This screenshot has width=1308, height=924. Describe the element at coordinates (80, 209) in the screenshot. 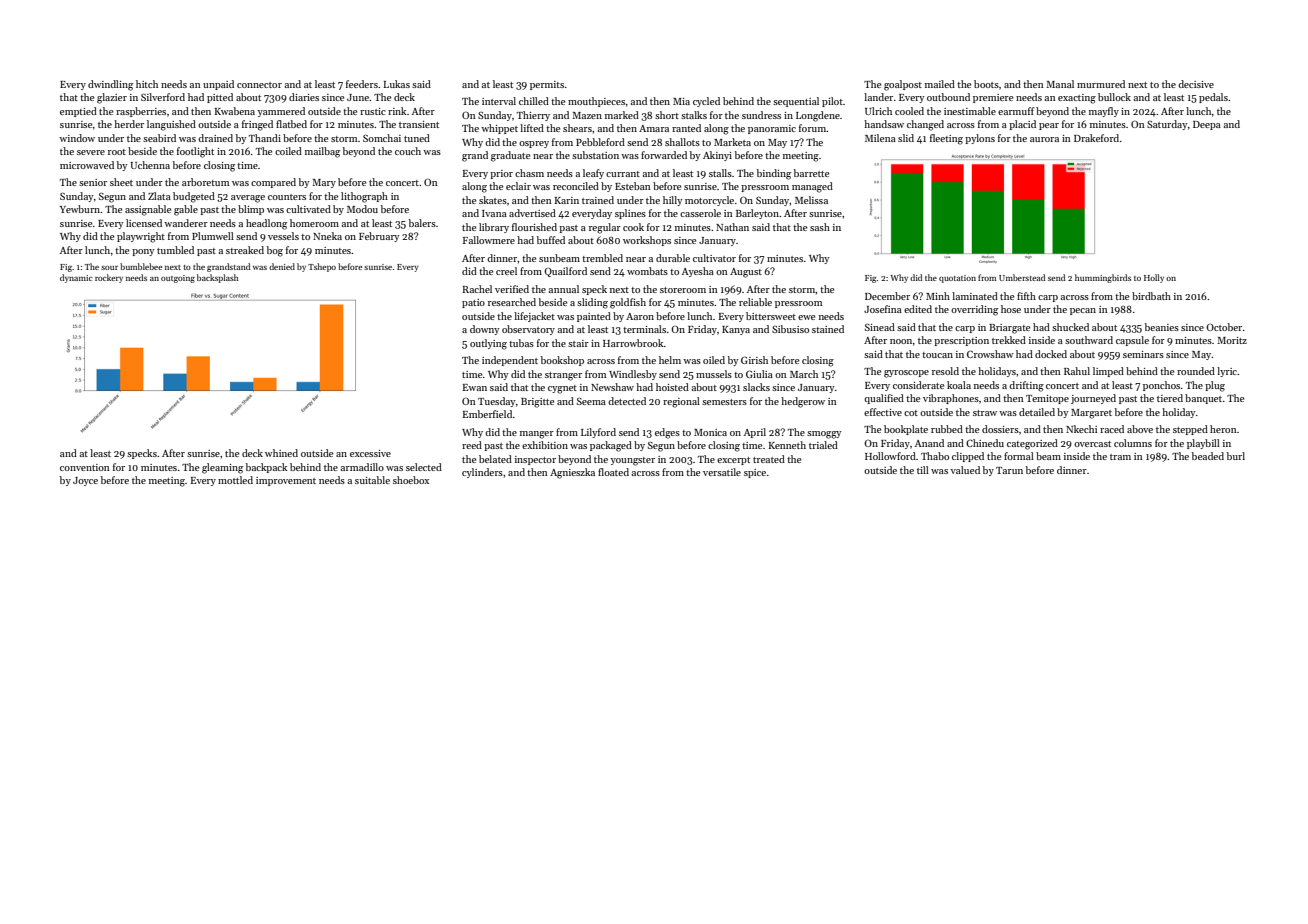

I see `Yewburn` at that location.
